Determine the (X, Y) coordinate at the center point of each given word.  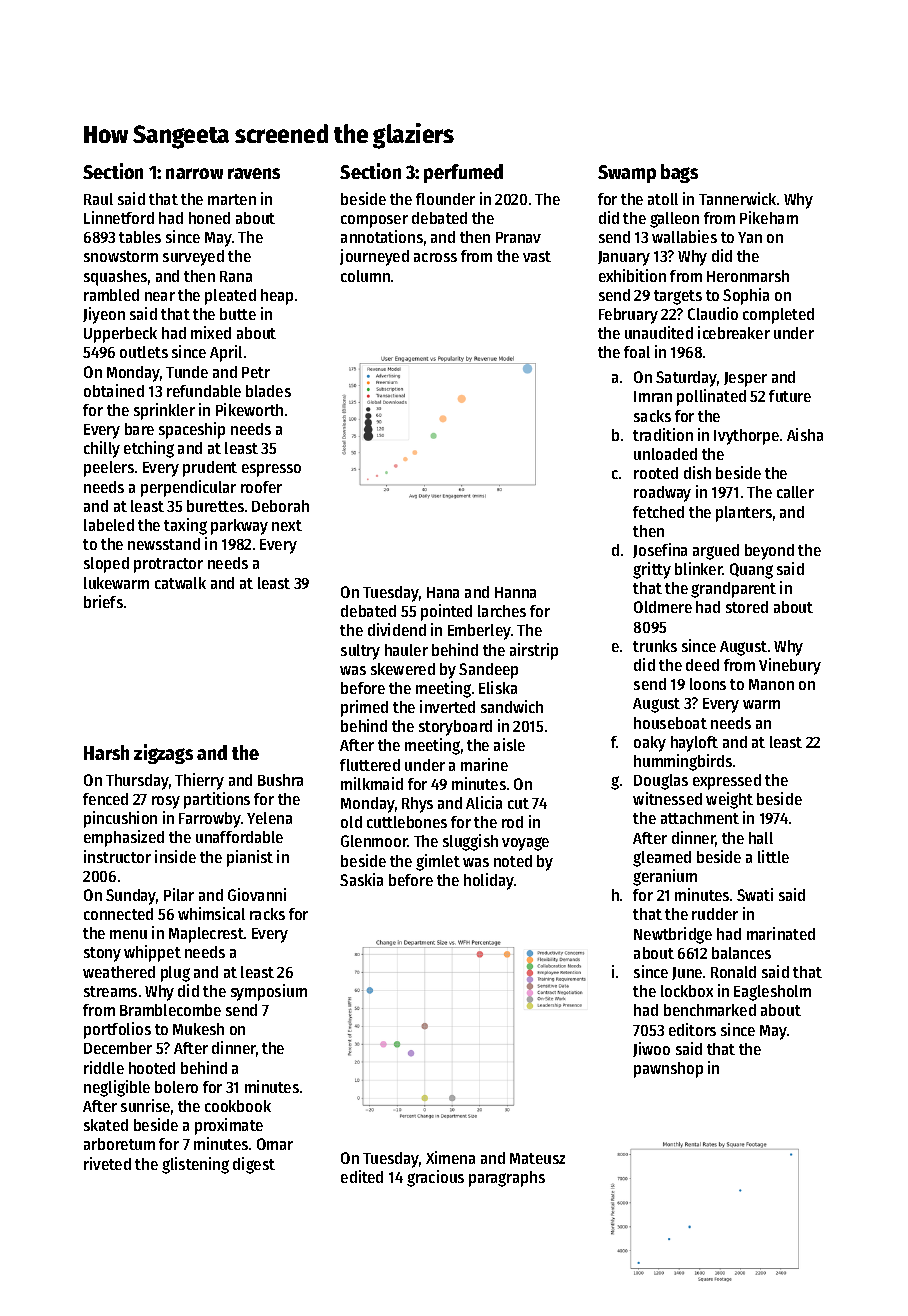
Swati (755, 894)
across (435, 257)
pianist (250, 858)
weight (729, 800)
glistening (195, 1165)
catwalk (180, 583)
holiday (489, 881)
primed (364, 708)
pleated (230, 297)
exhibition (632, 275)
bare (139, 429)
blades (268, 391)
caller (795, 492)
